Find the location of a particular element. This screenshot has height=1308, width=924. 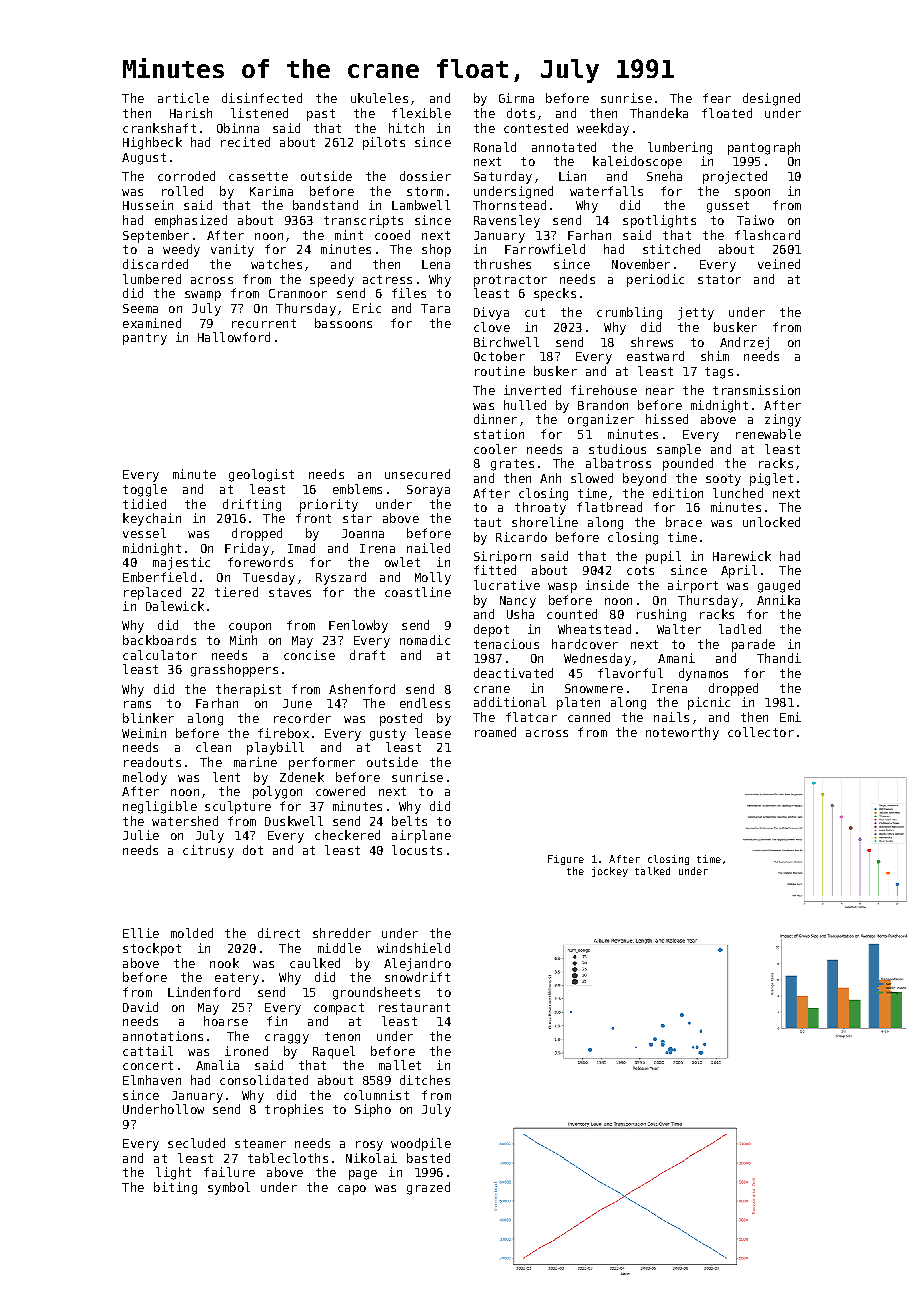

pantograph is located at coordinates (764, 148).
